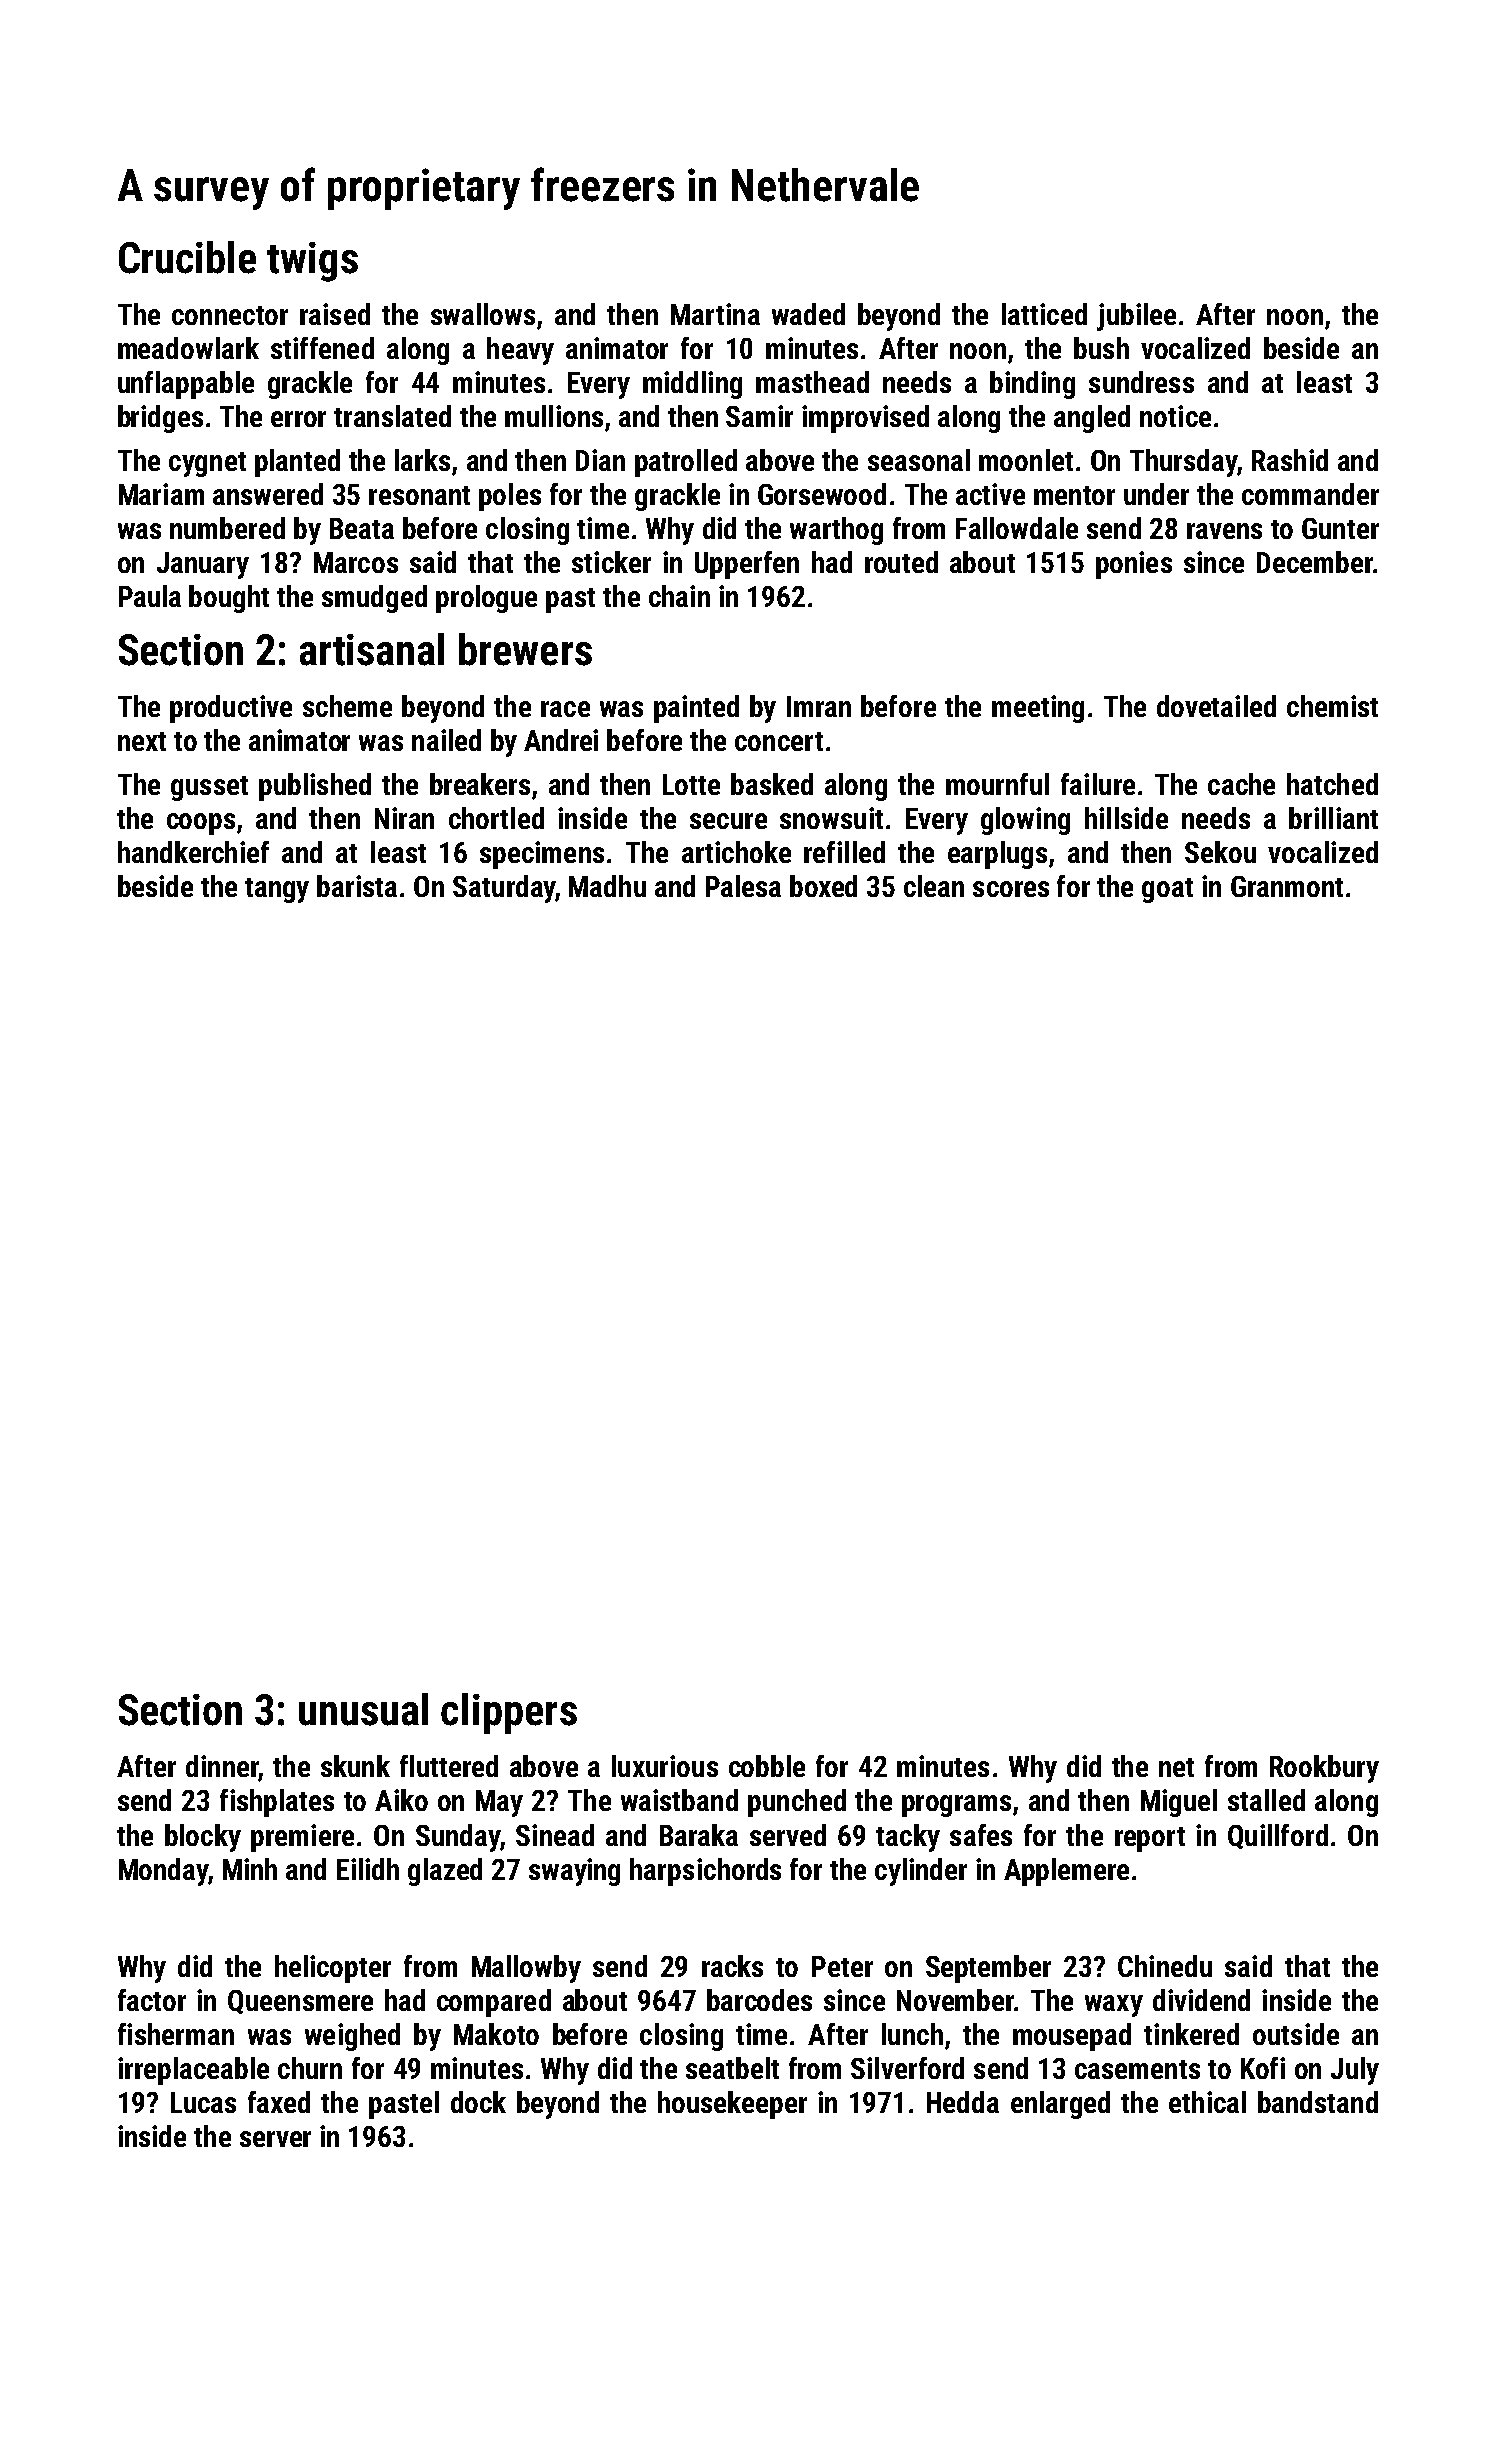  I want to click on Saturday, so click(504, 889).
